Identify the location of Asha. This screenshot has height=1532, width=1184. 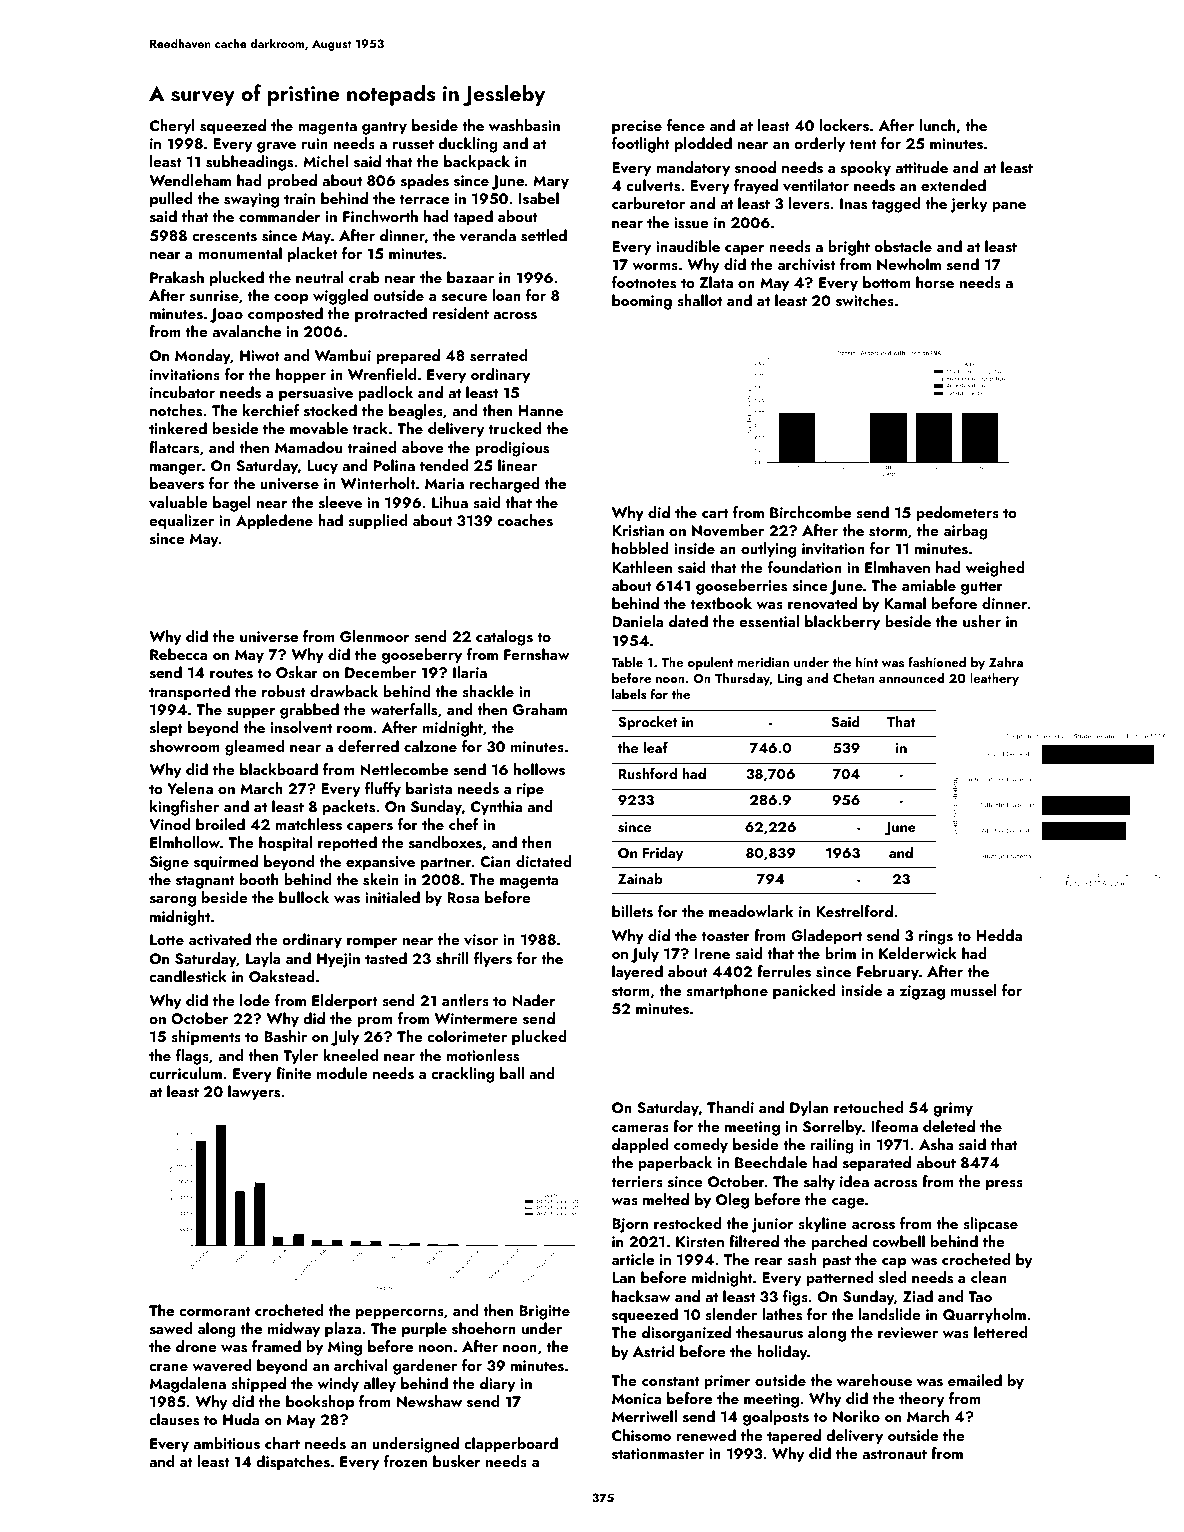
(936, 1144).
